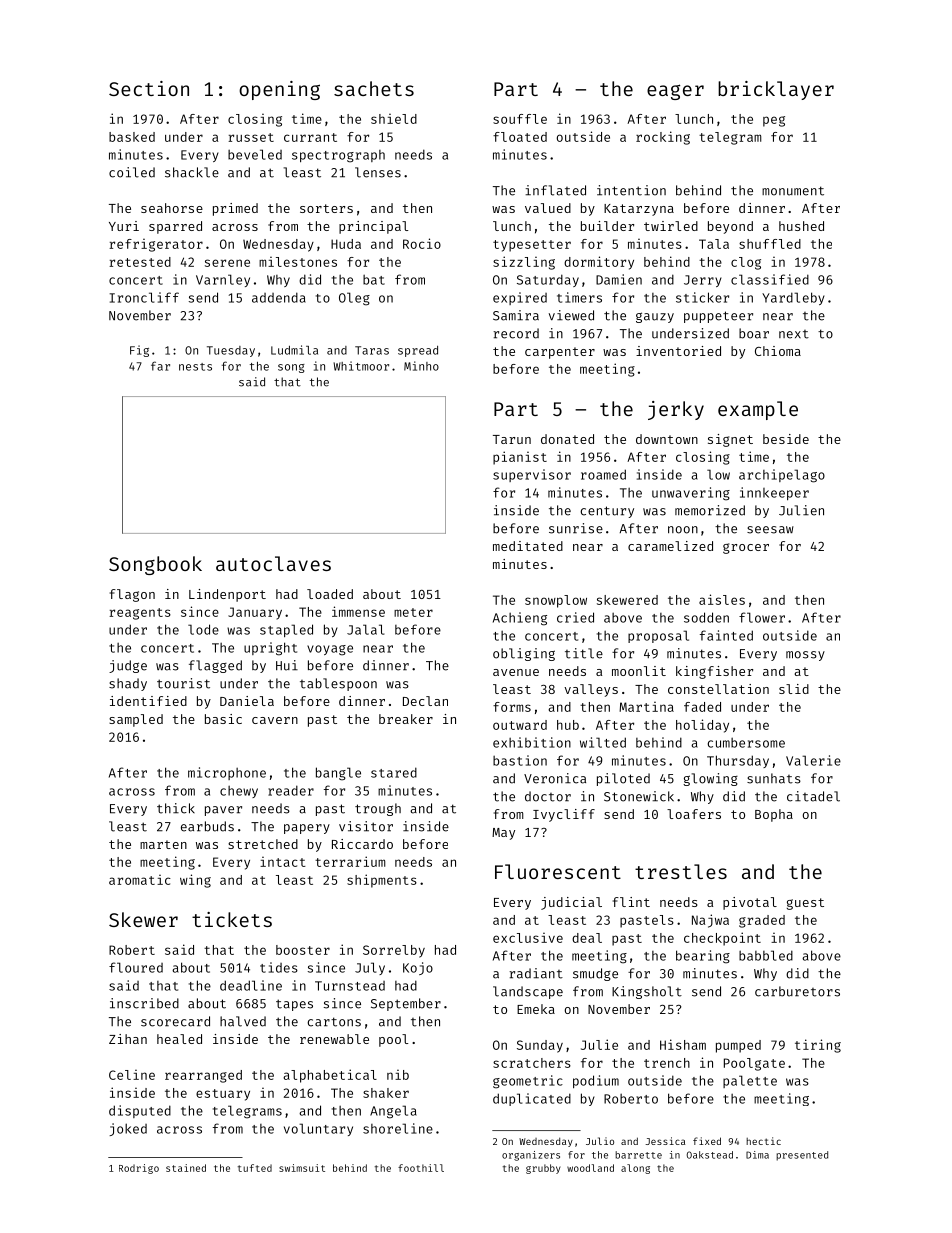  Describe the element at coordinates (394, 772) in the document. I see `stared` at that location.
